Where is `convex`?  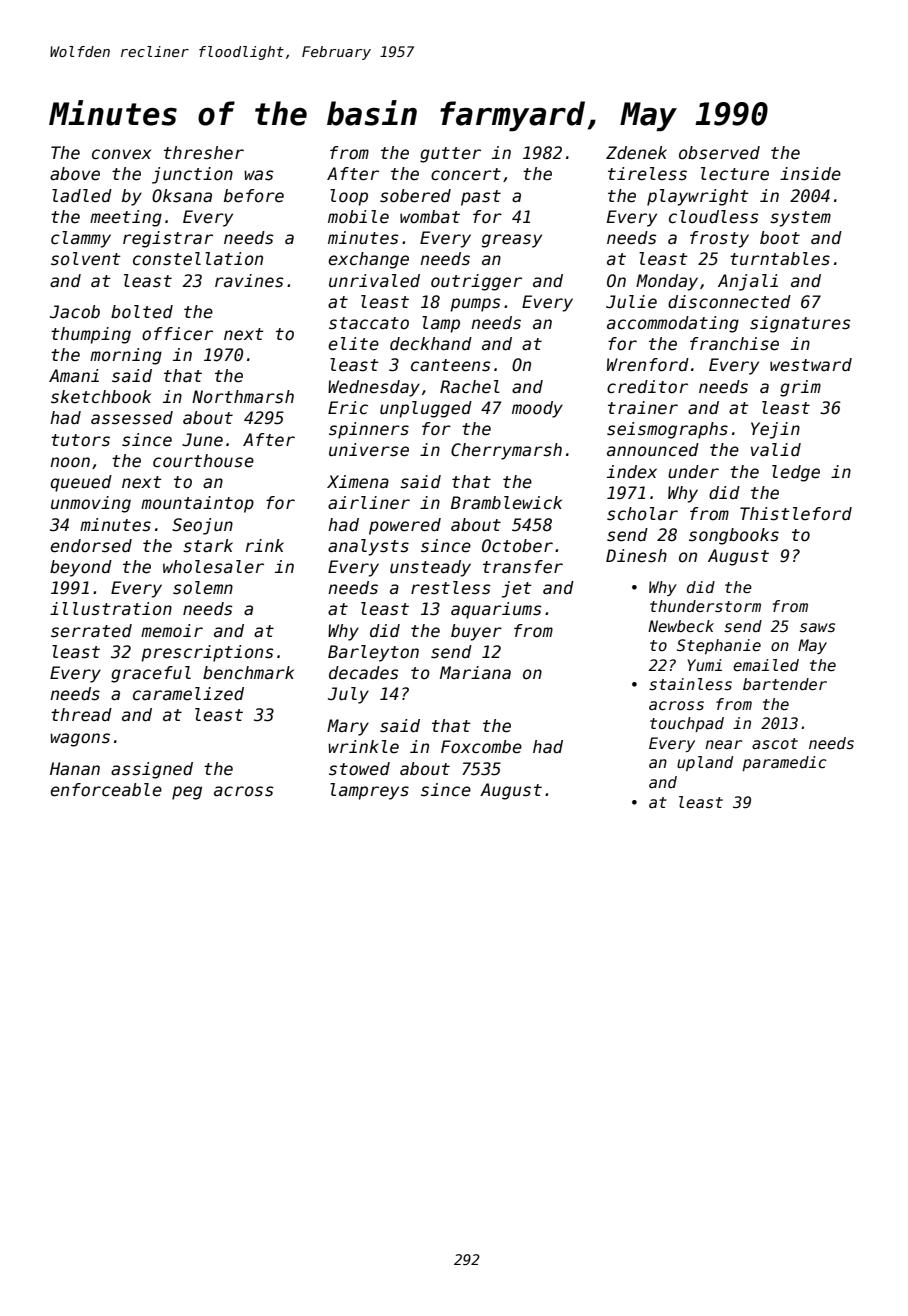
convex is located at coordinates (121, 154).
